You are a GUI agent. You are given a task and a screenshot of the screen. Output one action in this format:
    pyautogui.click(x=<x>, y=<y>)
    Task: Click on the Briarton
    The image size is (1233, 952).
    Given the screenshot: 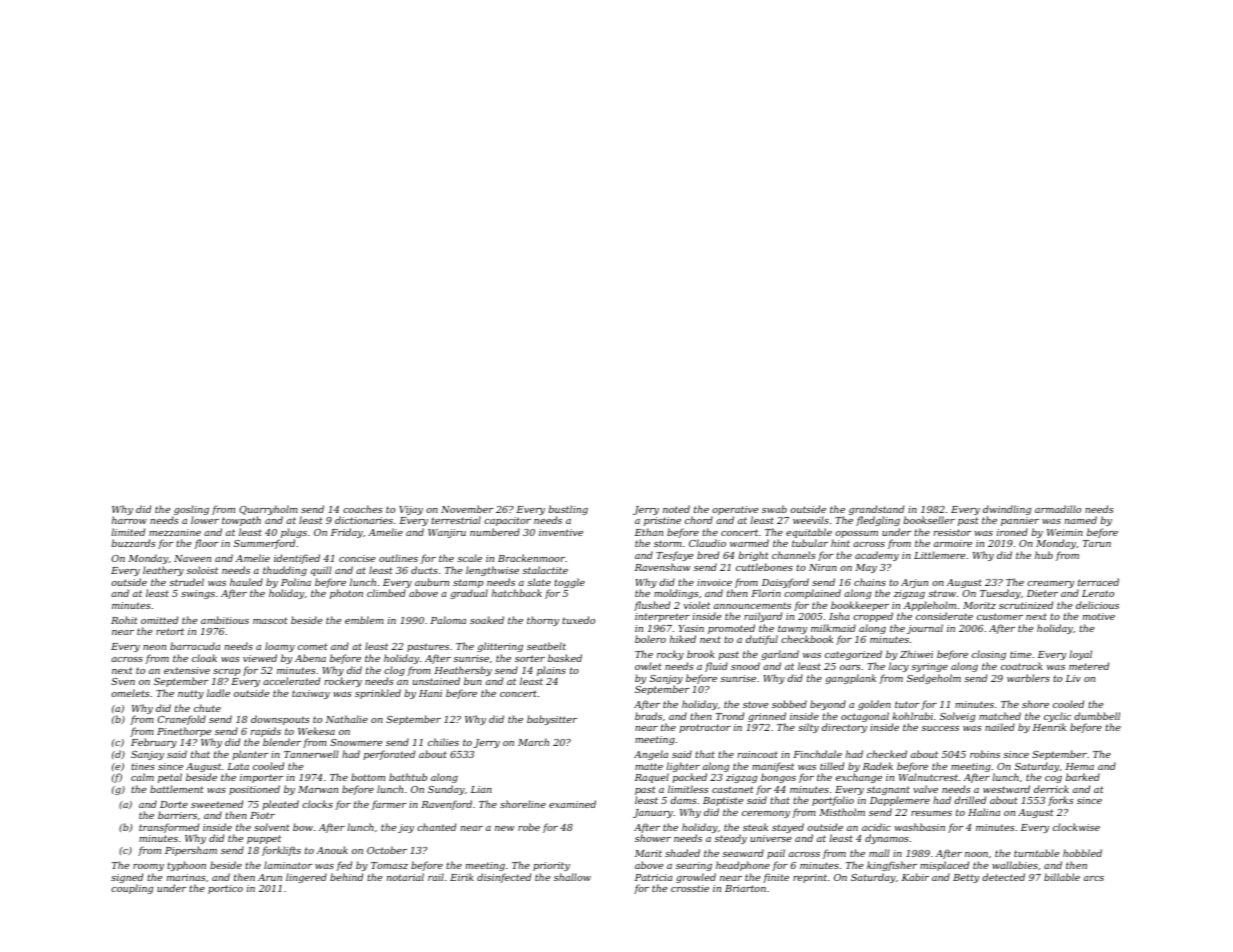 What is the action you would take?
    pyautogui.click(x=745, y=888)
